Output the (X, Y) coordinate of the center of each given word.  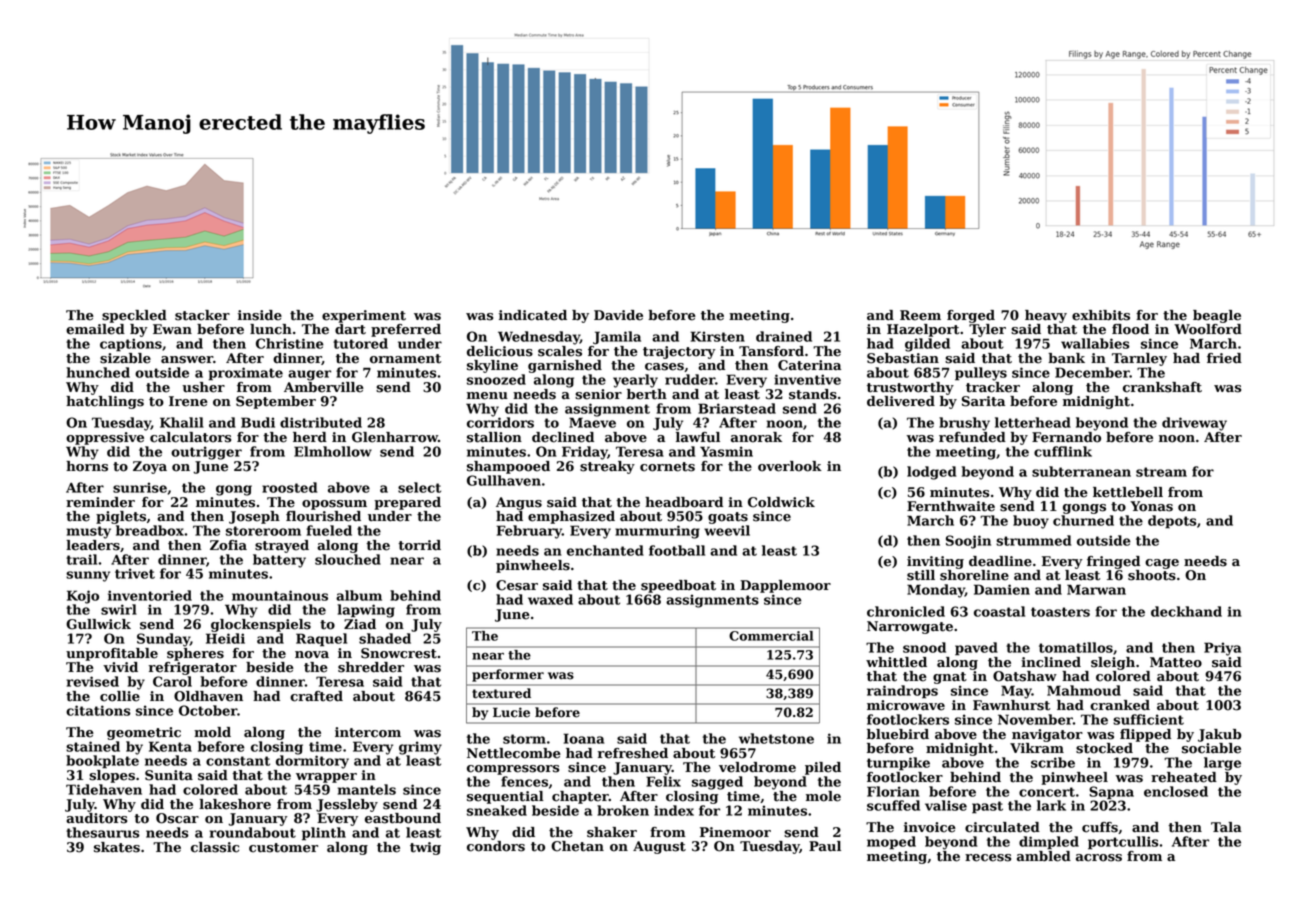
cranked (1120, 705)
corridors (500, 422)
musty (89, 532)
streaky (607, 467)
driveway (1194, 424)
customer (283, 848)
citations (98, 710)
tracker (993, 387)
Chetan (577, 846)
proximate (246, 374)
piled (823, 768)
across (1099, 858)
